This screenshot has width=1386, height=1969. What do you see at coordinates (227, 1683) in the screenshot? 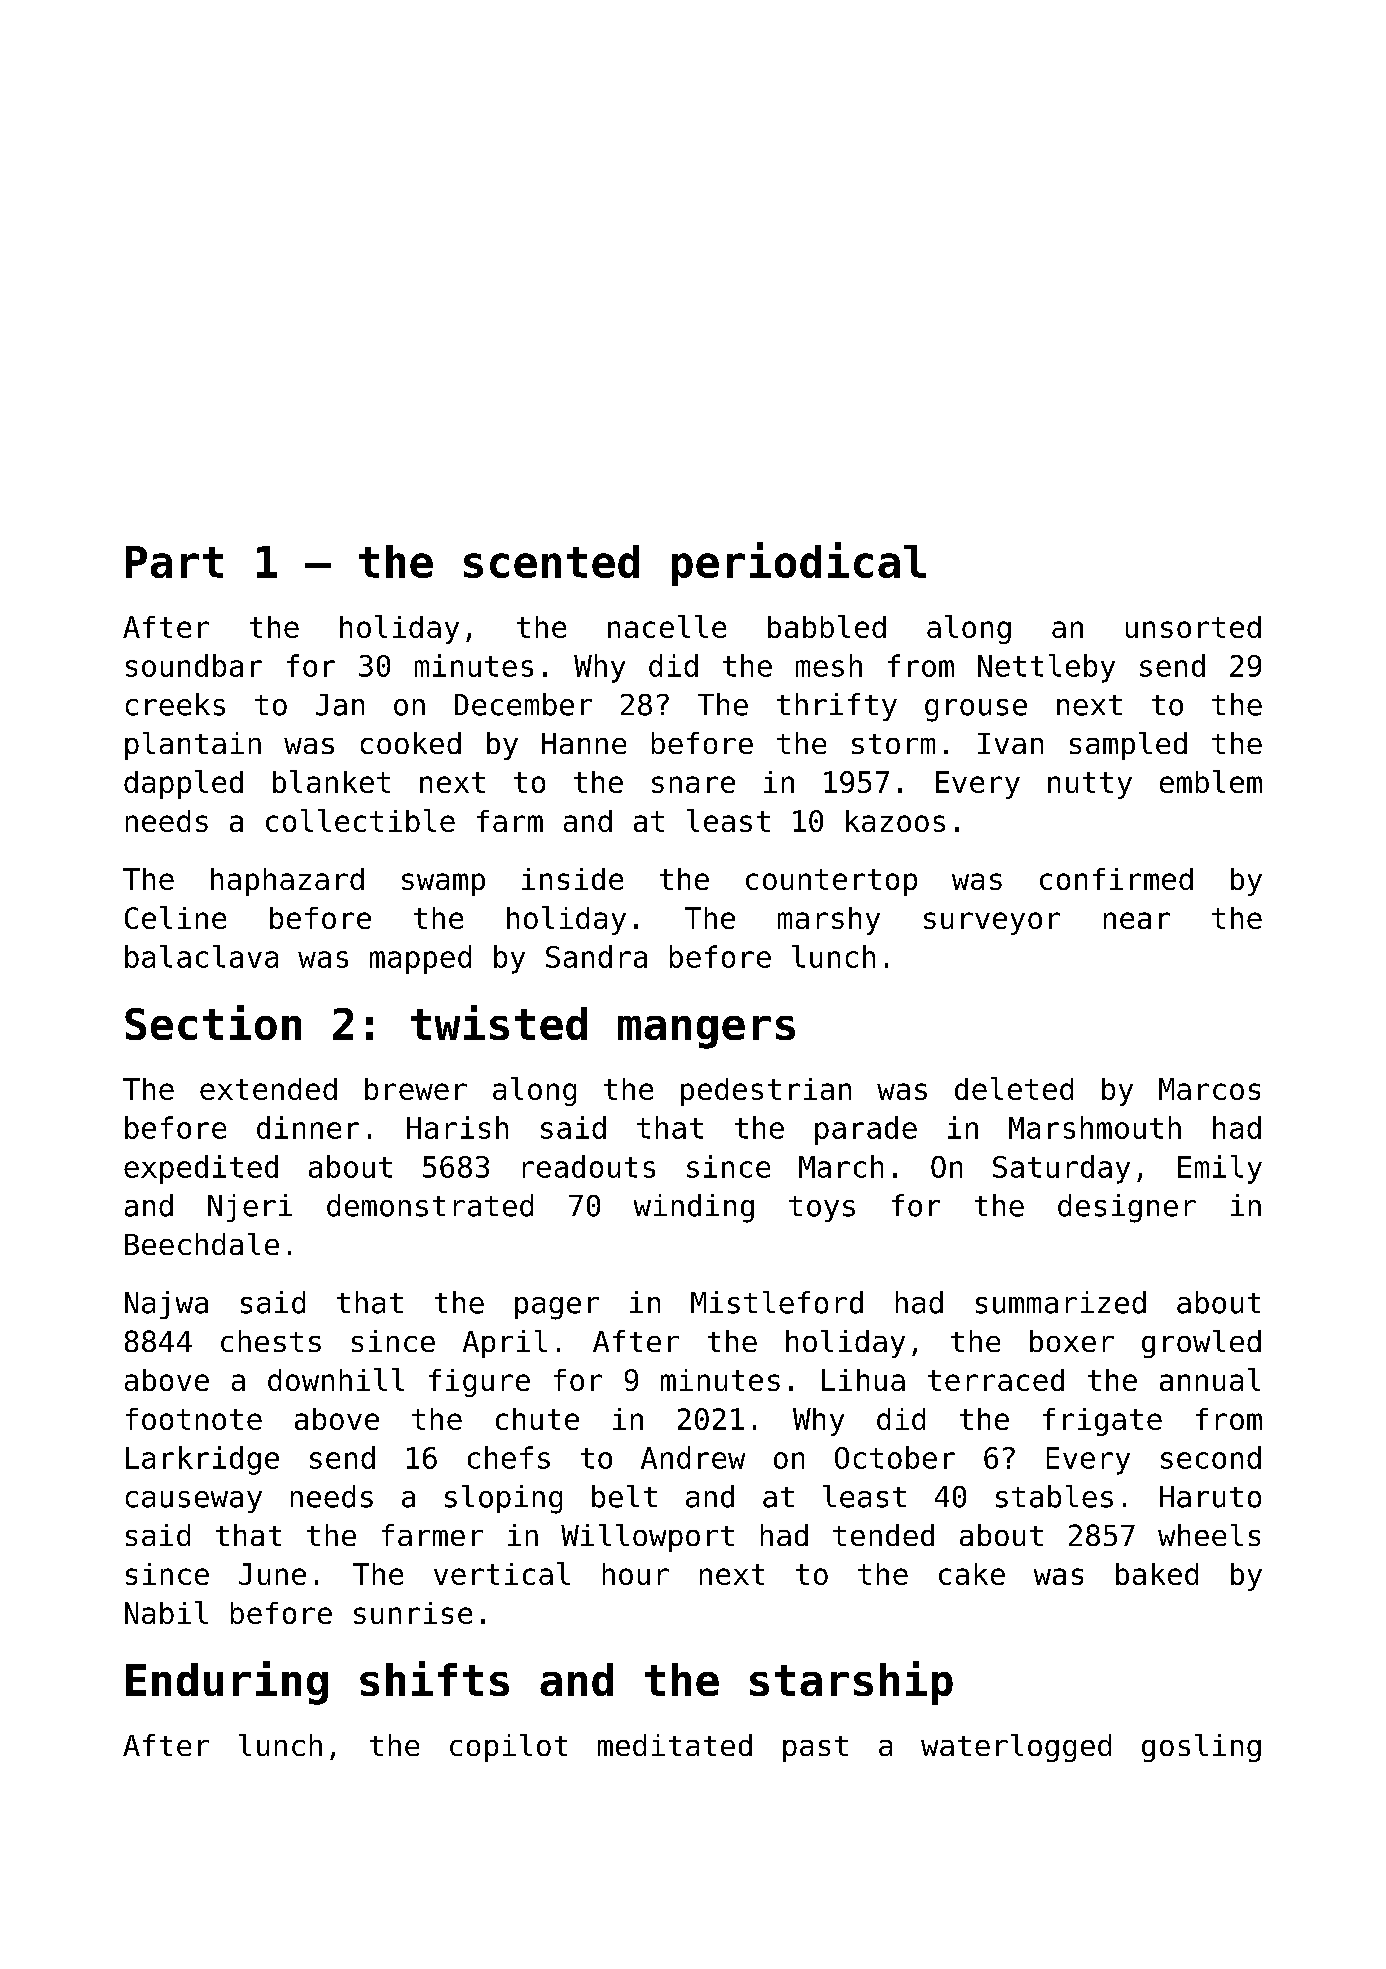
I see `Enduring` at bounding box center [227, 1683].
